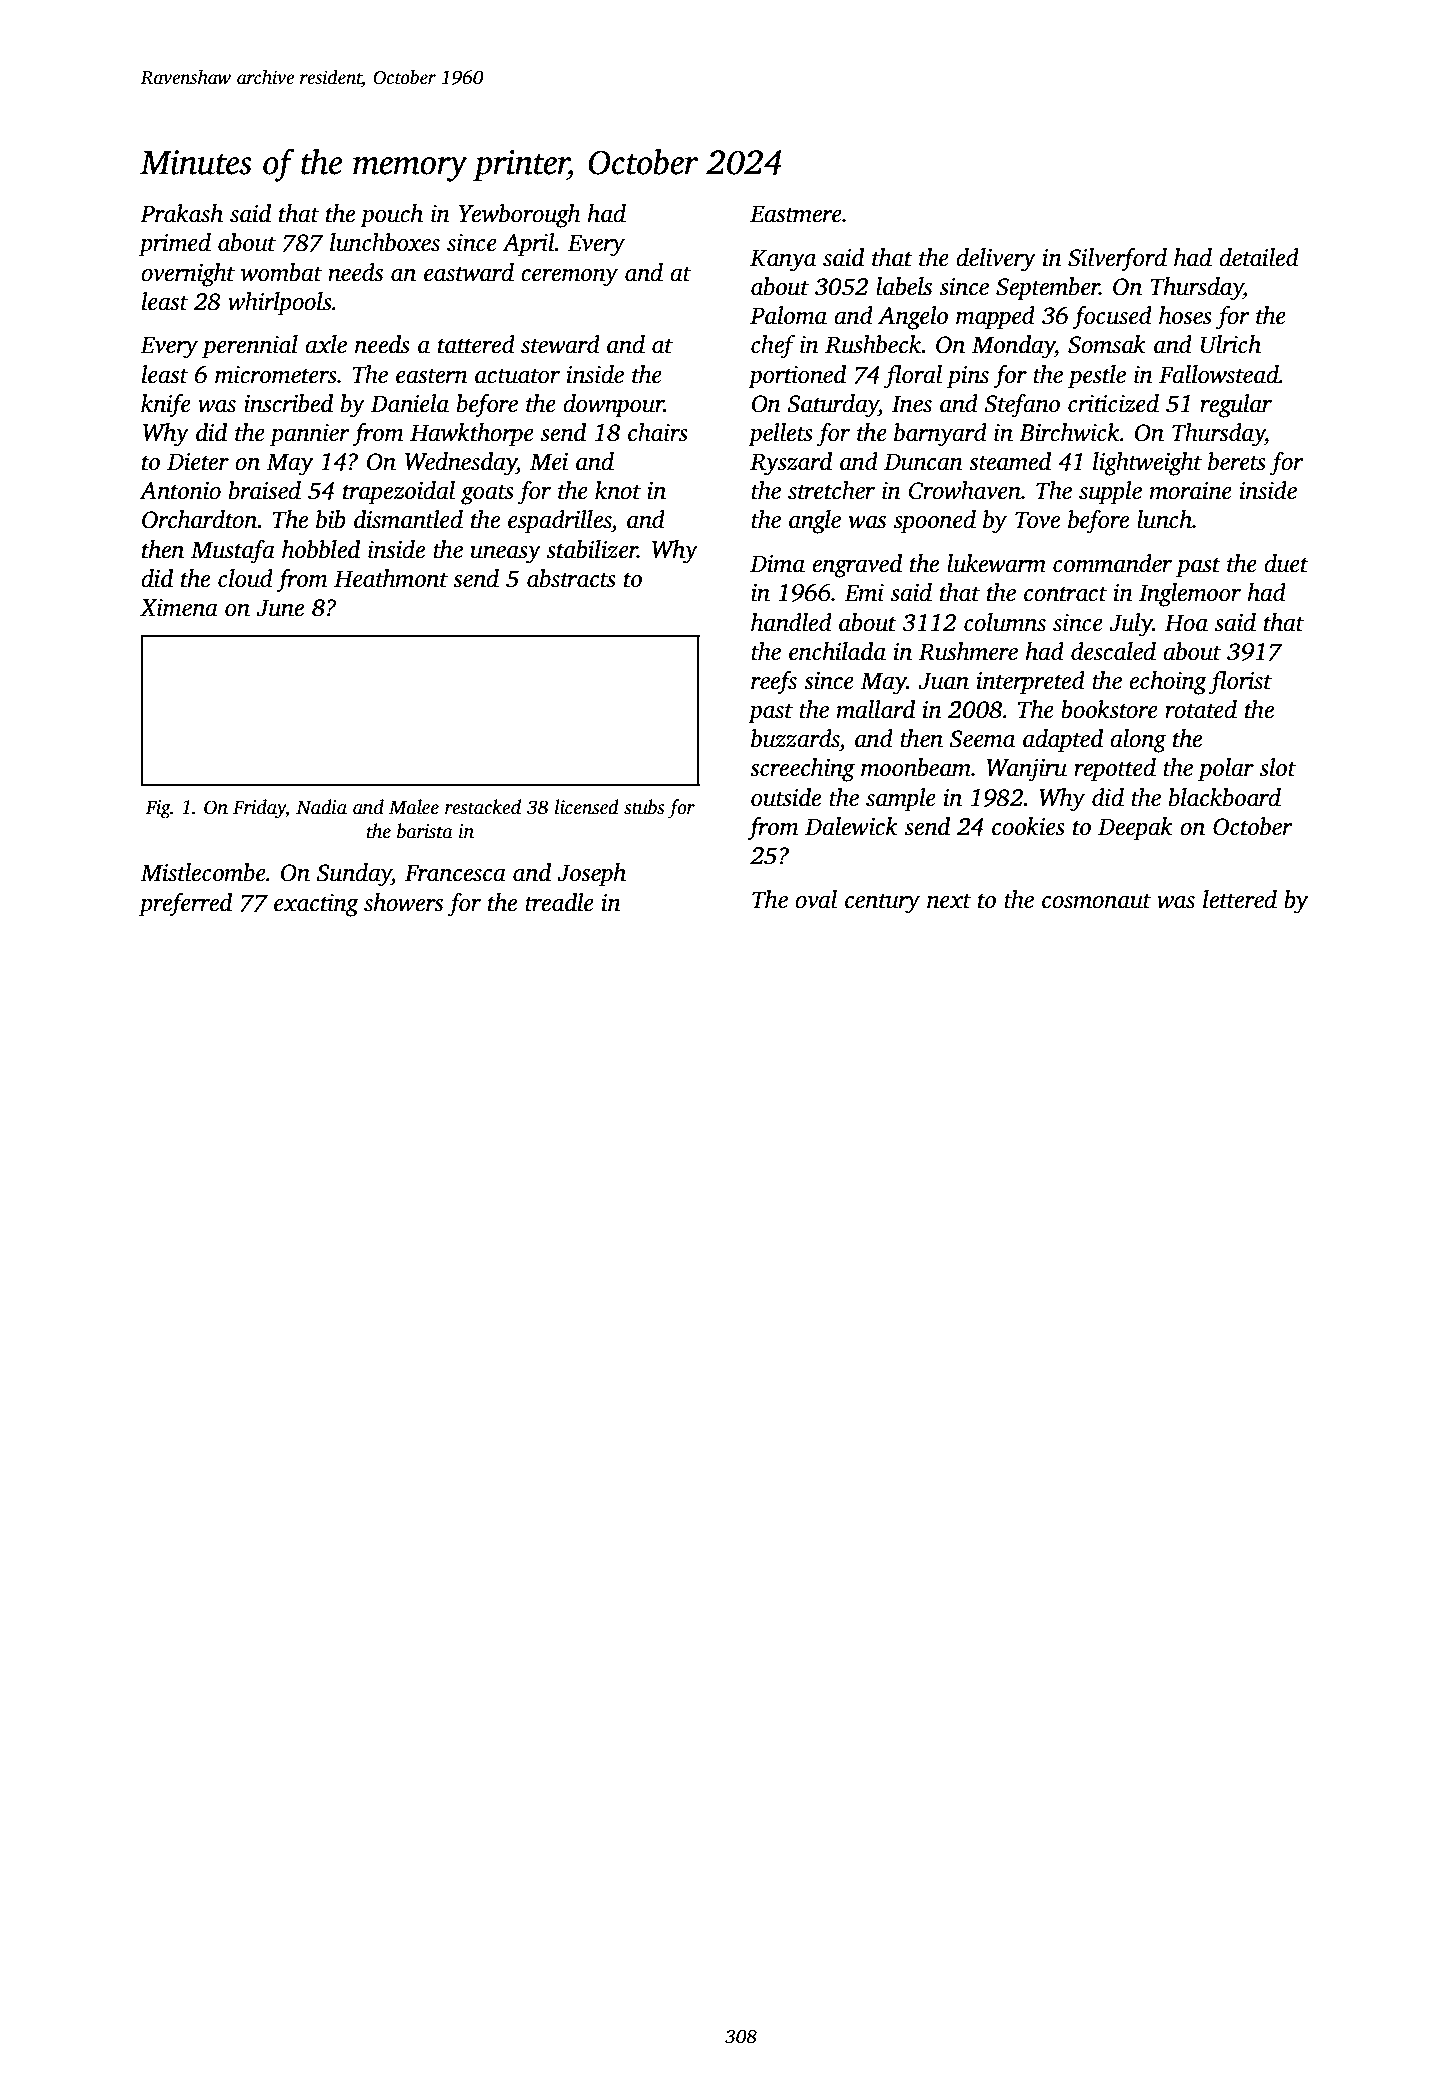  I want to click on Somsak, so click(1107, 344).
